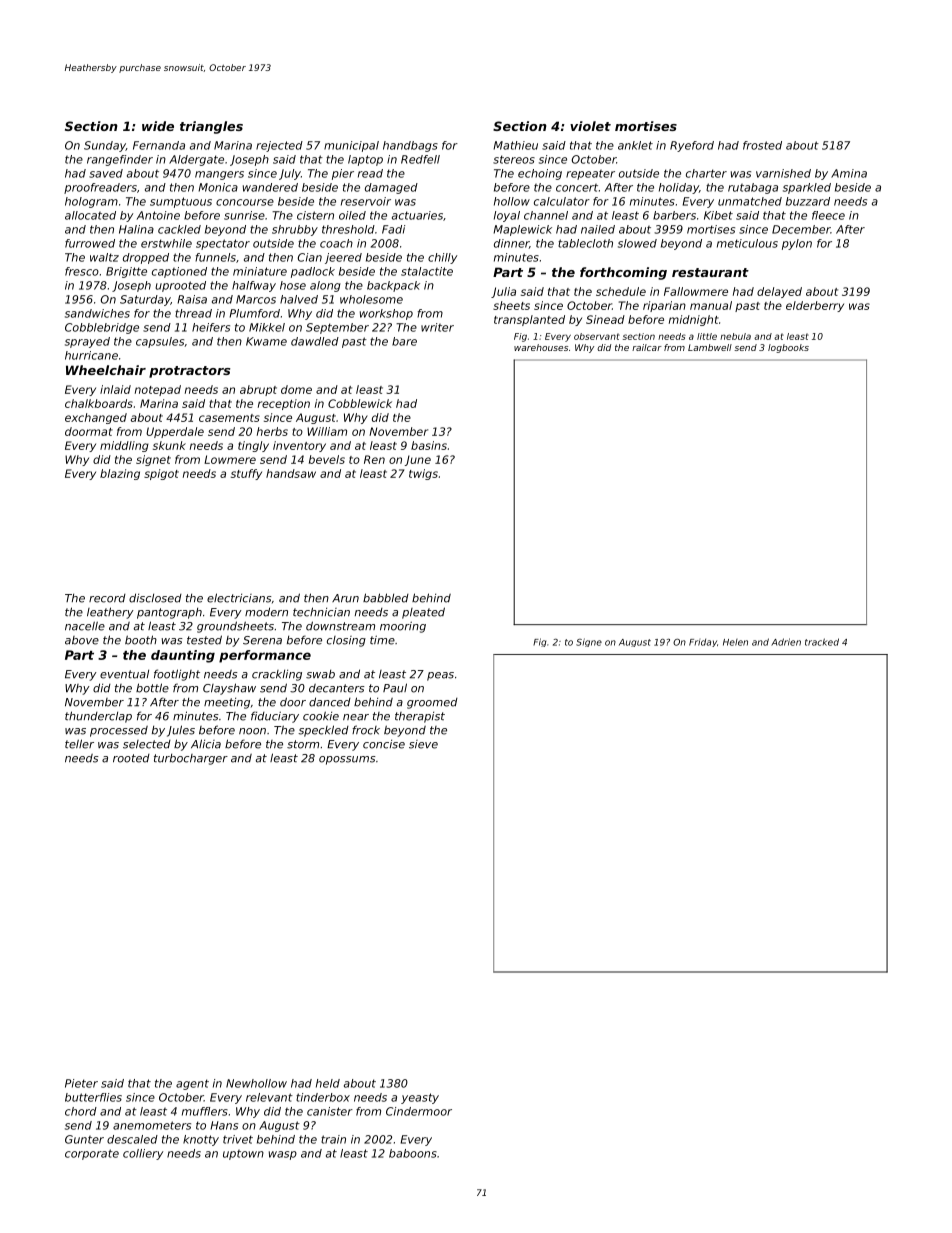  I want to click on logbooks, so click(788, 348).
